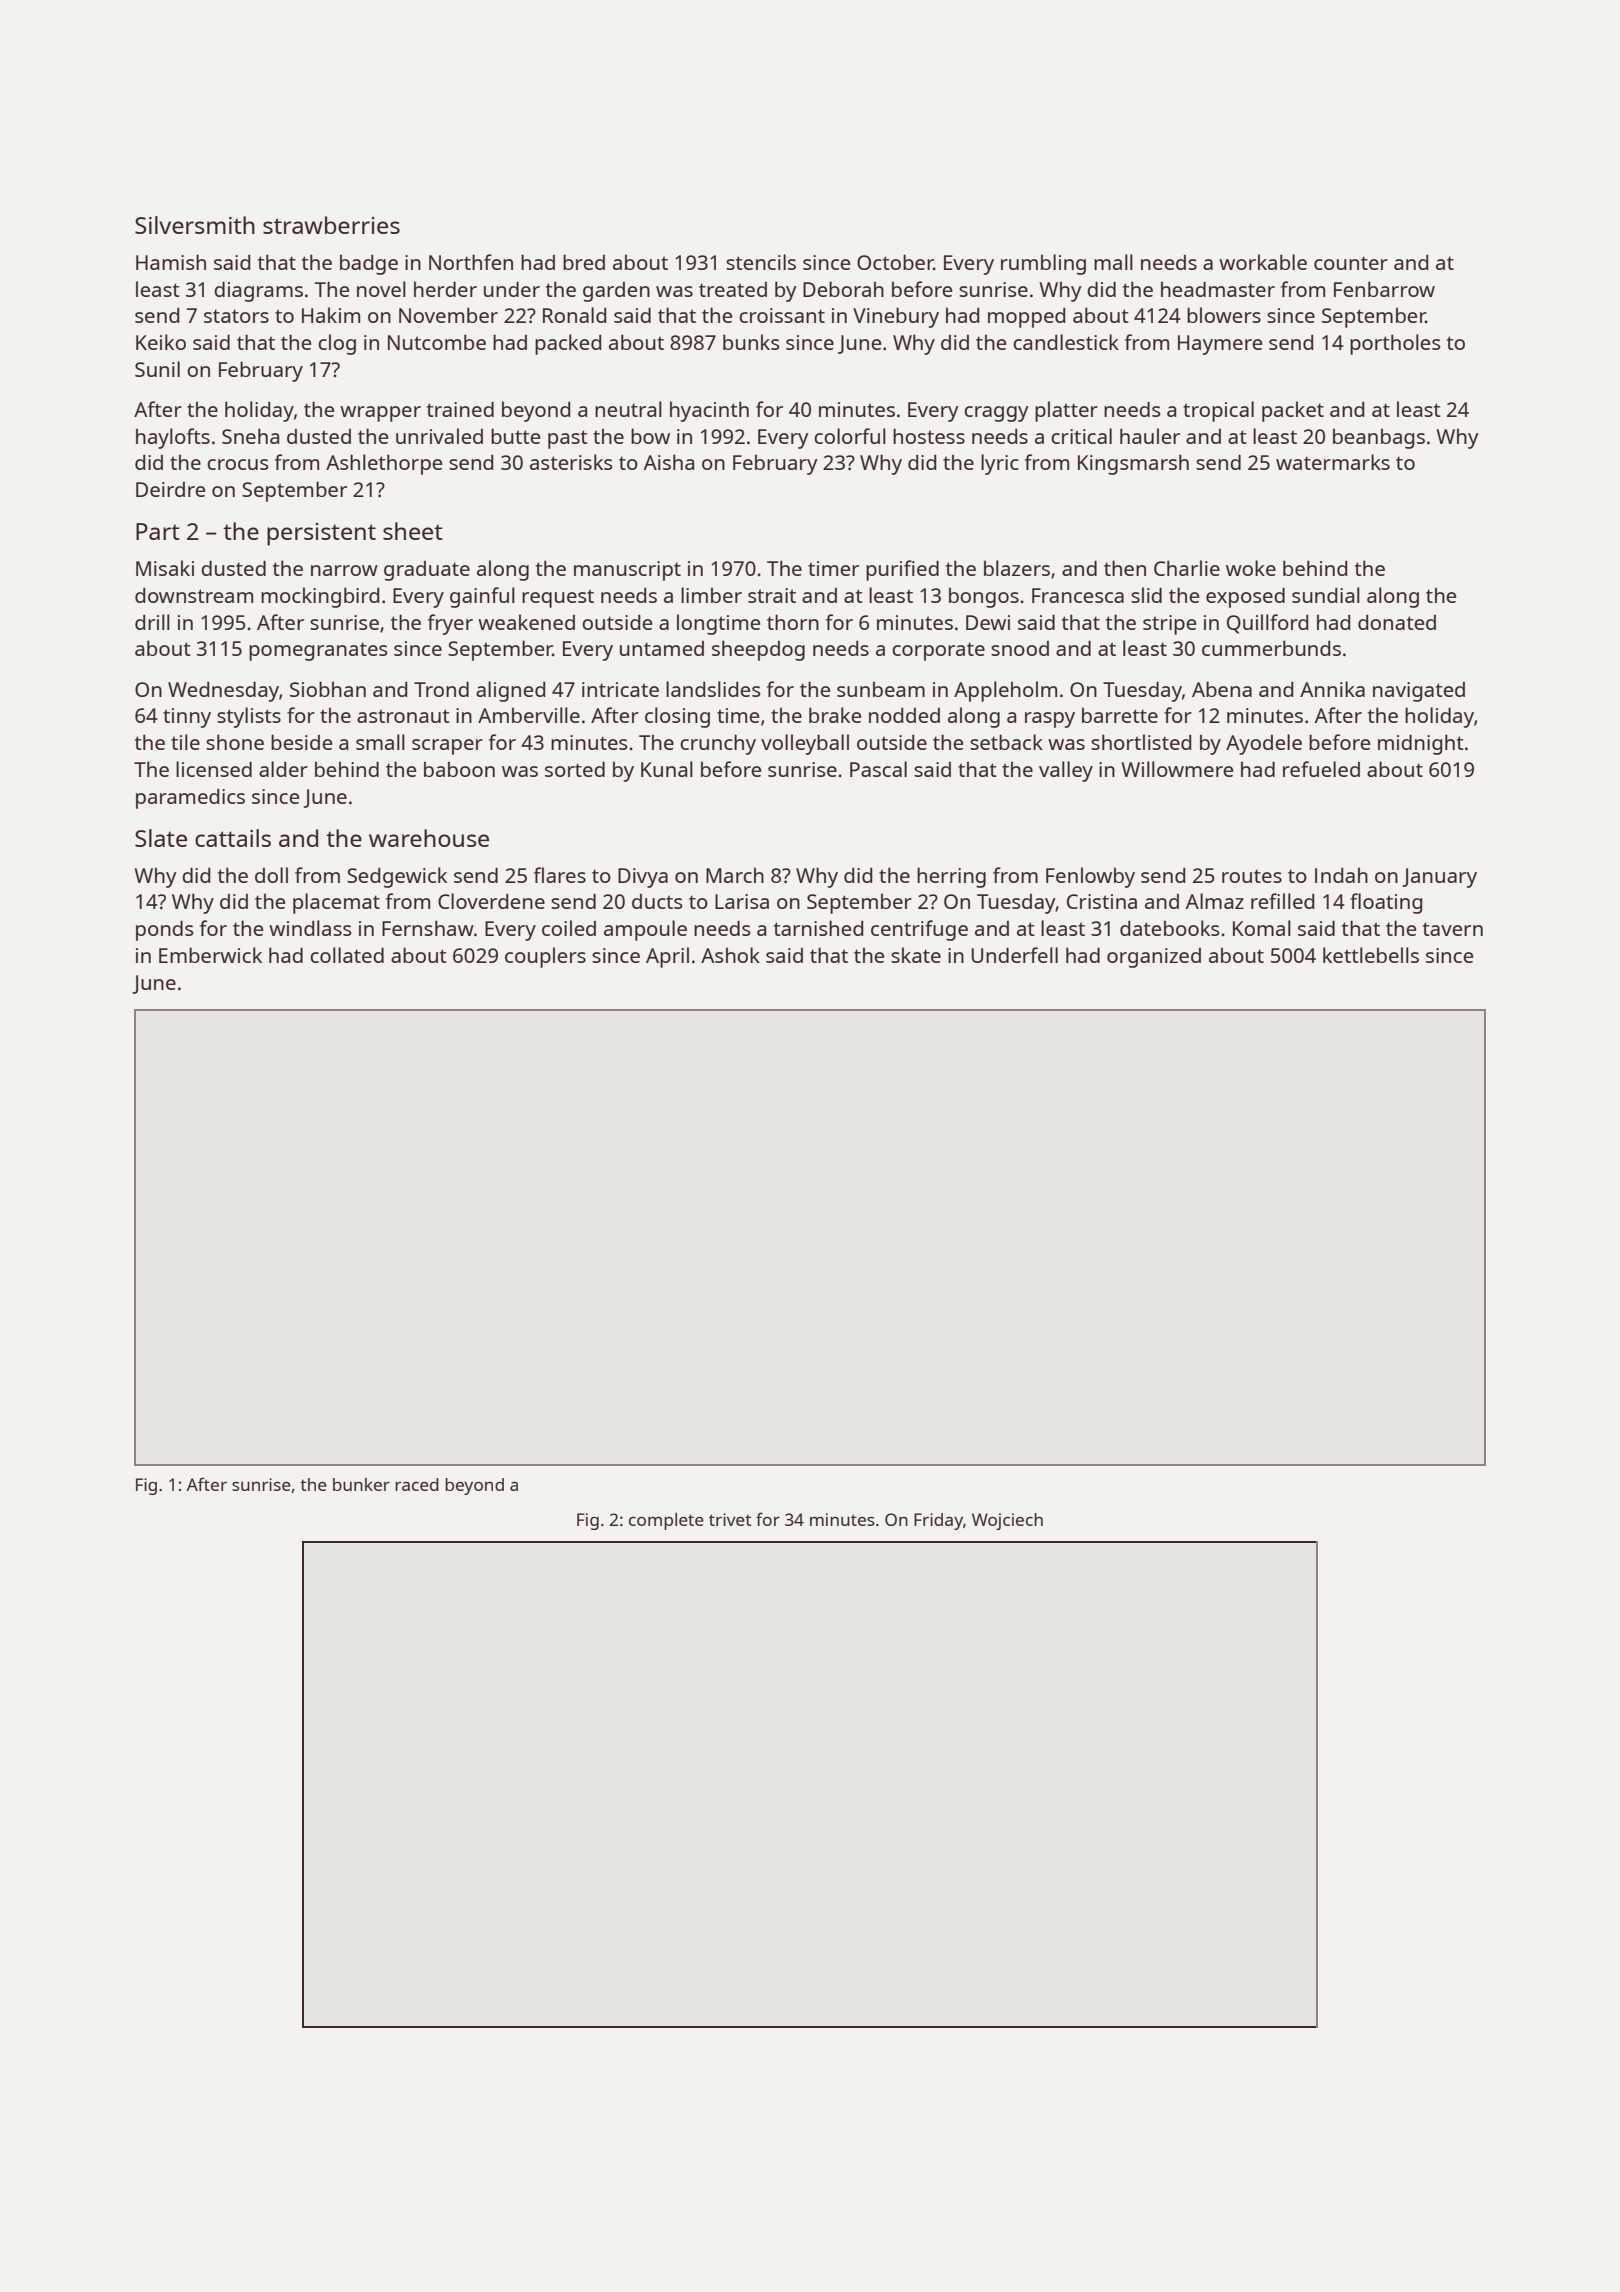 The width and height of the image is (1620, 2292). What do you see at coordinates (938, 1521) in the image?
I see `Friday` at bounding box center [938, 1521].
